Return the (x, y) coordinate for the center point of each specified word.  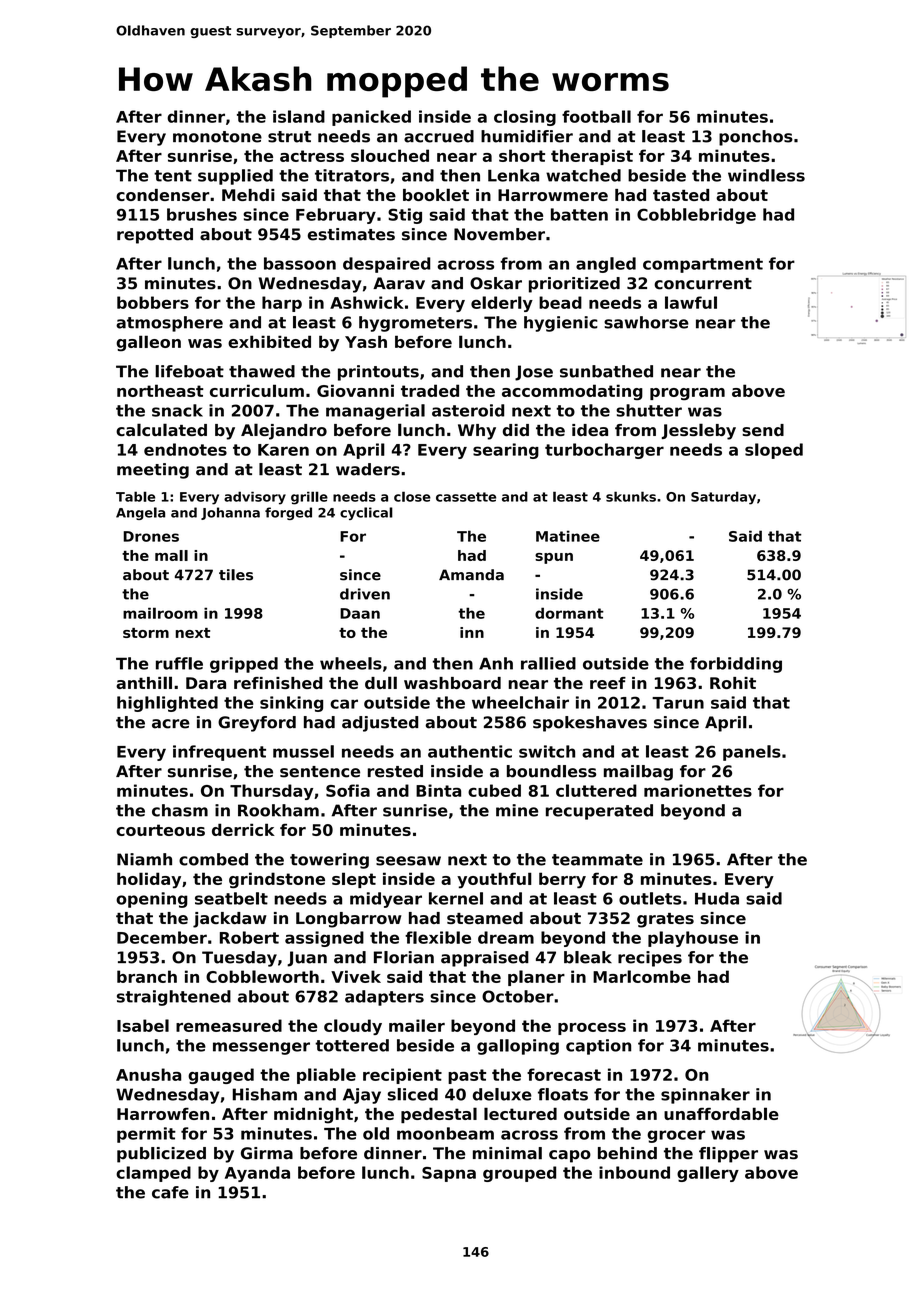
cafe (170, 1192)
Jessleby (699, 431)
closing (525, 118)
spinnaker (705, 1096)
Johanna (230, 513)
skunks (631, 496)
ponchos (756, 138)
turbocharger (604, 451)
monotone (217, 137)
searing (506, 451)
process (592, 1029)
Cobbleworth (262, 976)
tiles (236, 575)
